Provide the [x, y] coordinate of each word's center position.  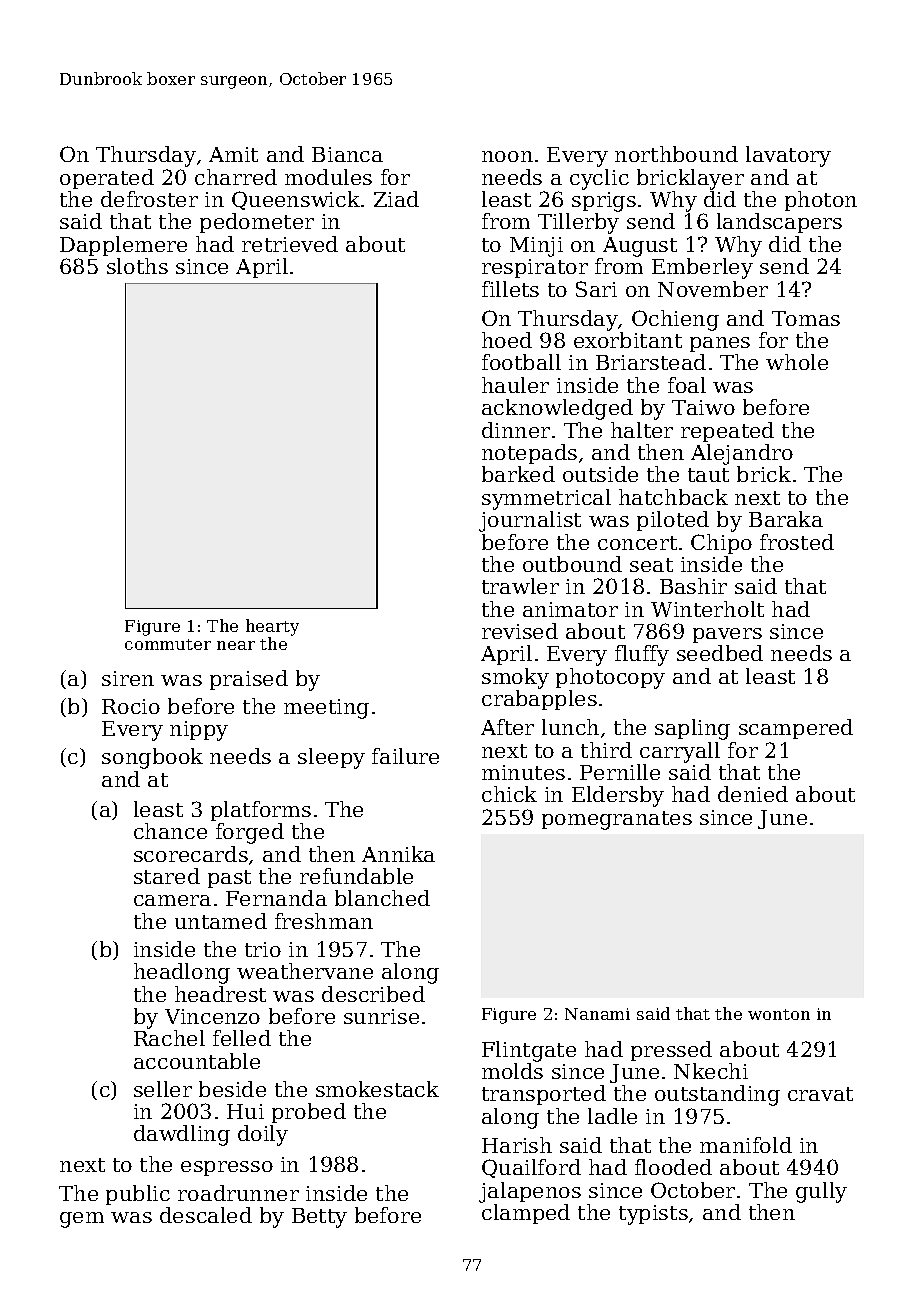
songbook [152, 758]
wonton [779, 1014]
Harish [517, 1145]
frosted [797, 542]
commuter [168, 644]
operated [107, 179]
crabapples [539, 700]
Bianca [347, 154]
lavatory [788, 156]
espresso [227, 1168]
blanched [382, 898]
